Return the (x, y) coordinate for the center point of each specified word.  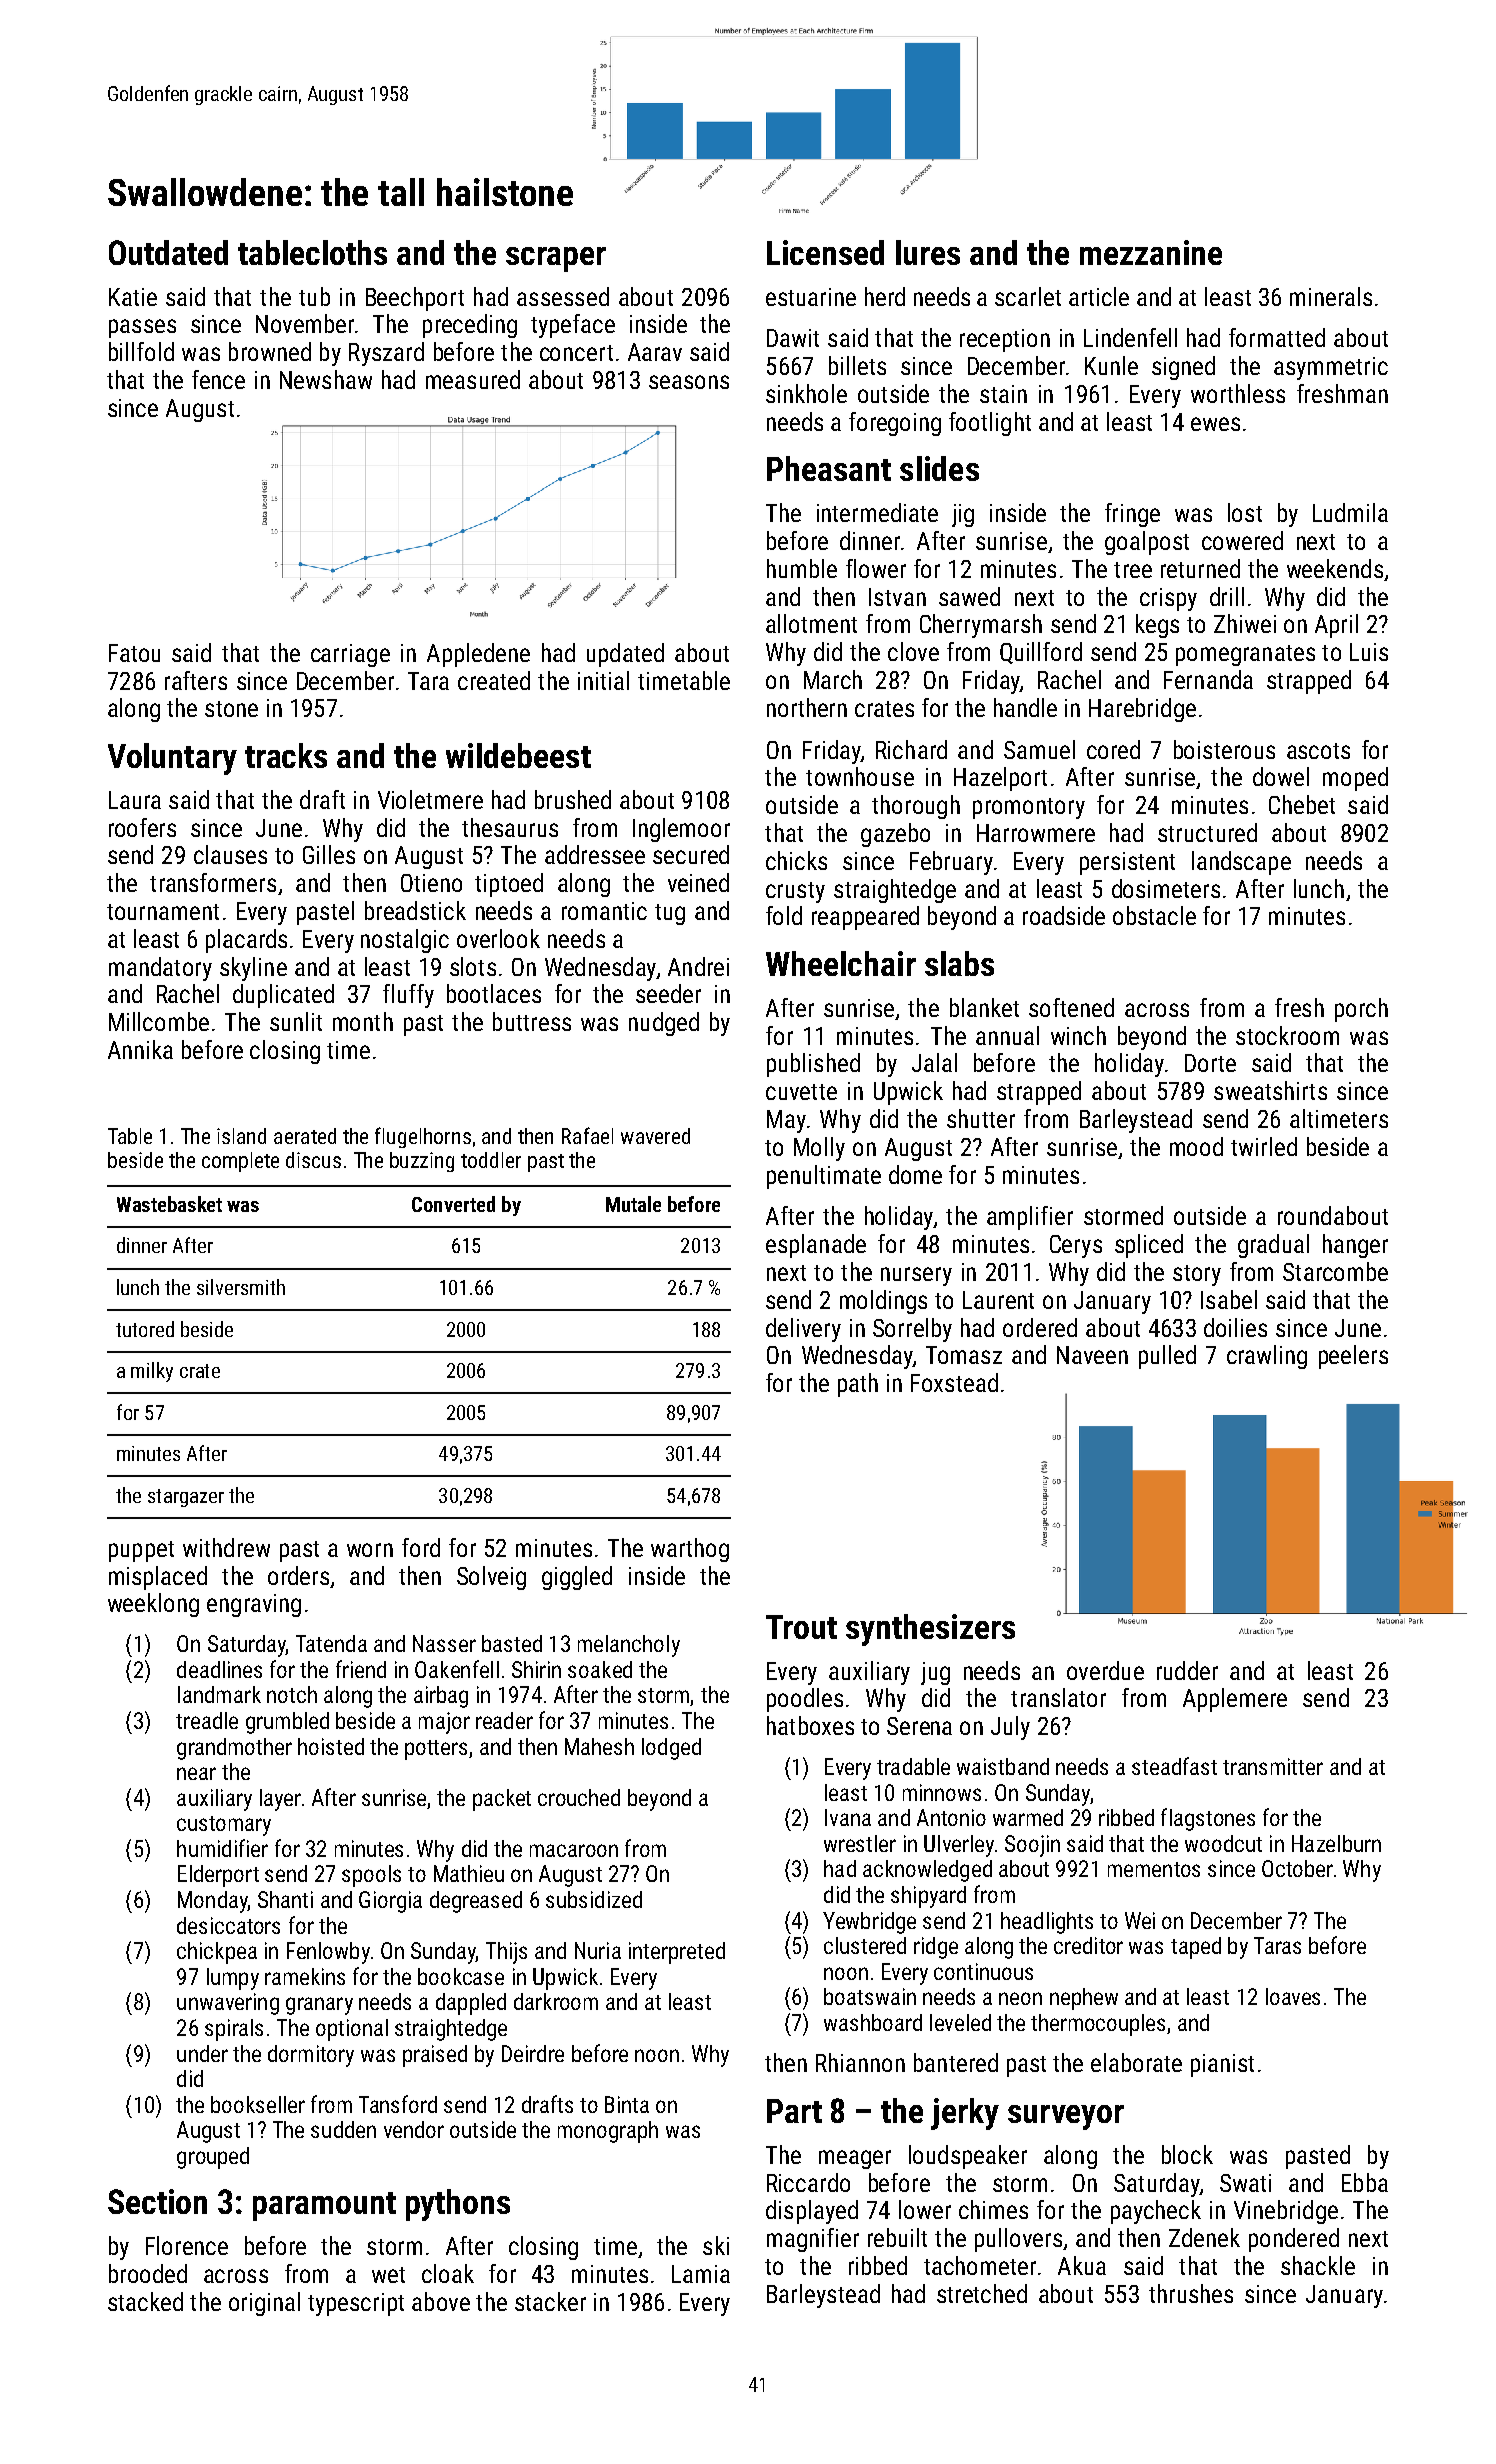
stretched (982, 2293)
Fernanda (1208, 679)
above (441, 2301)
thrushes (1191, 2293)
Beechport (415, 299)
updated (625, 655)
